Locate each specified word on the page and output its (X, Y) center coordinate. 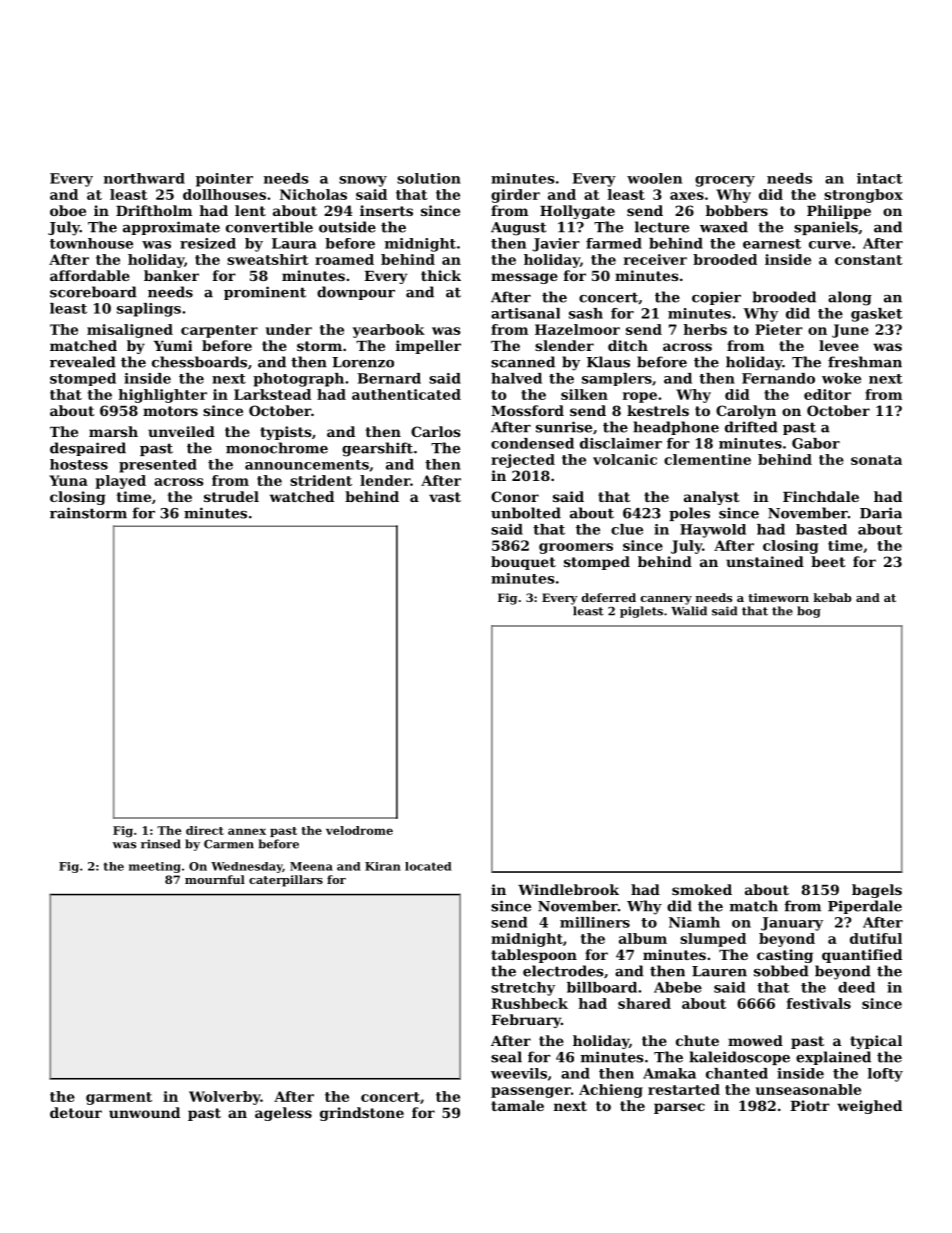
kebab (832, 597)
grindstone (362, 1114)
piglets (641, 612)
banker (171, 275)
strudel (231, 496)
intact (879, 178)
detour (76, 1112)
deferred (609, 597)
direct (205, 830)
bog (809, 612)
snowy (363, 181)
